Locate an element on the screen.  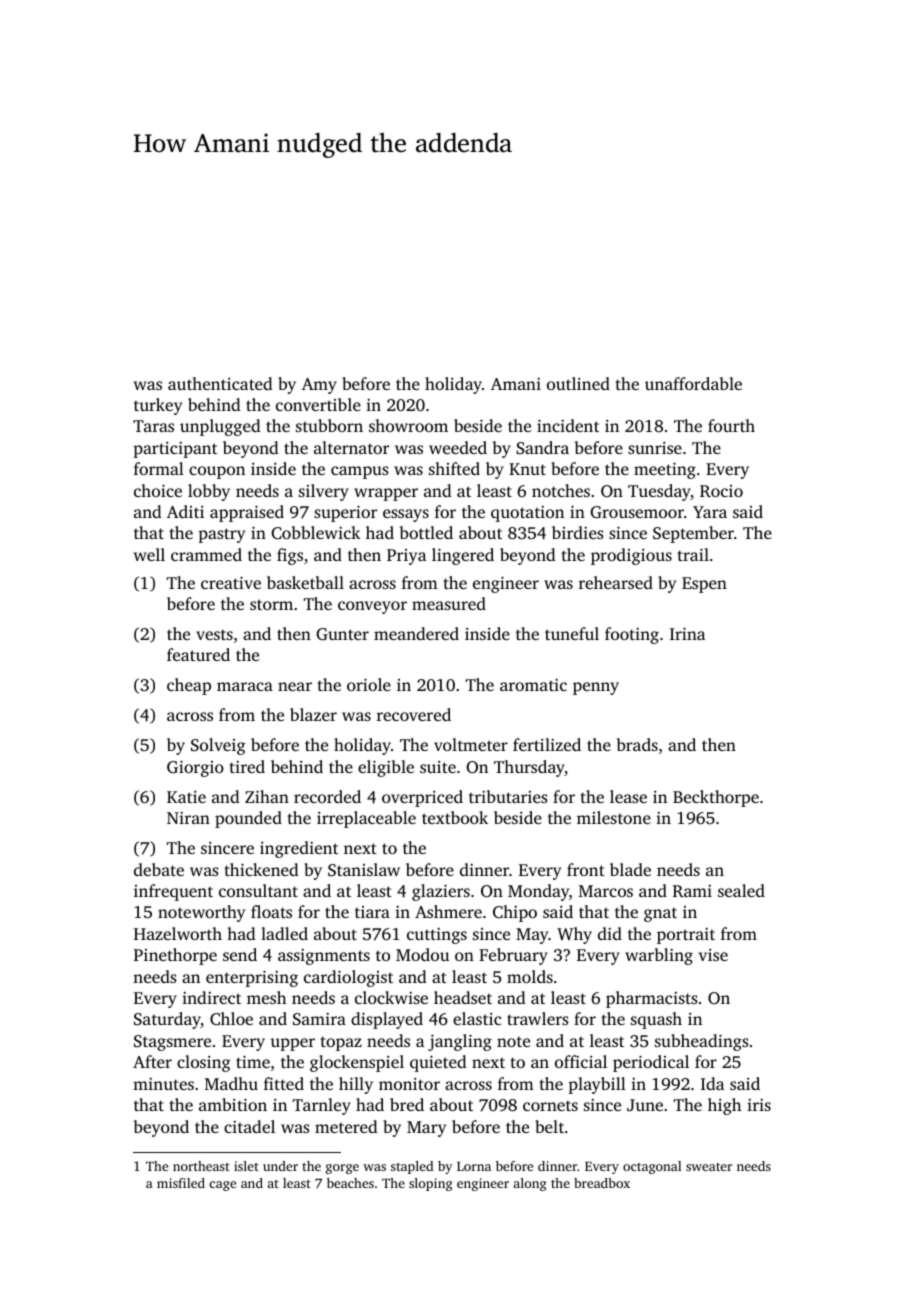
penny is located at coordinates (596, 688).
